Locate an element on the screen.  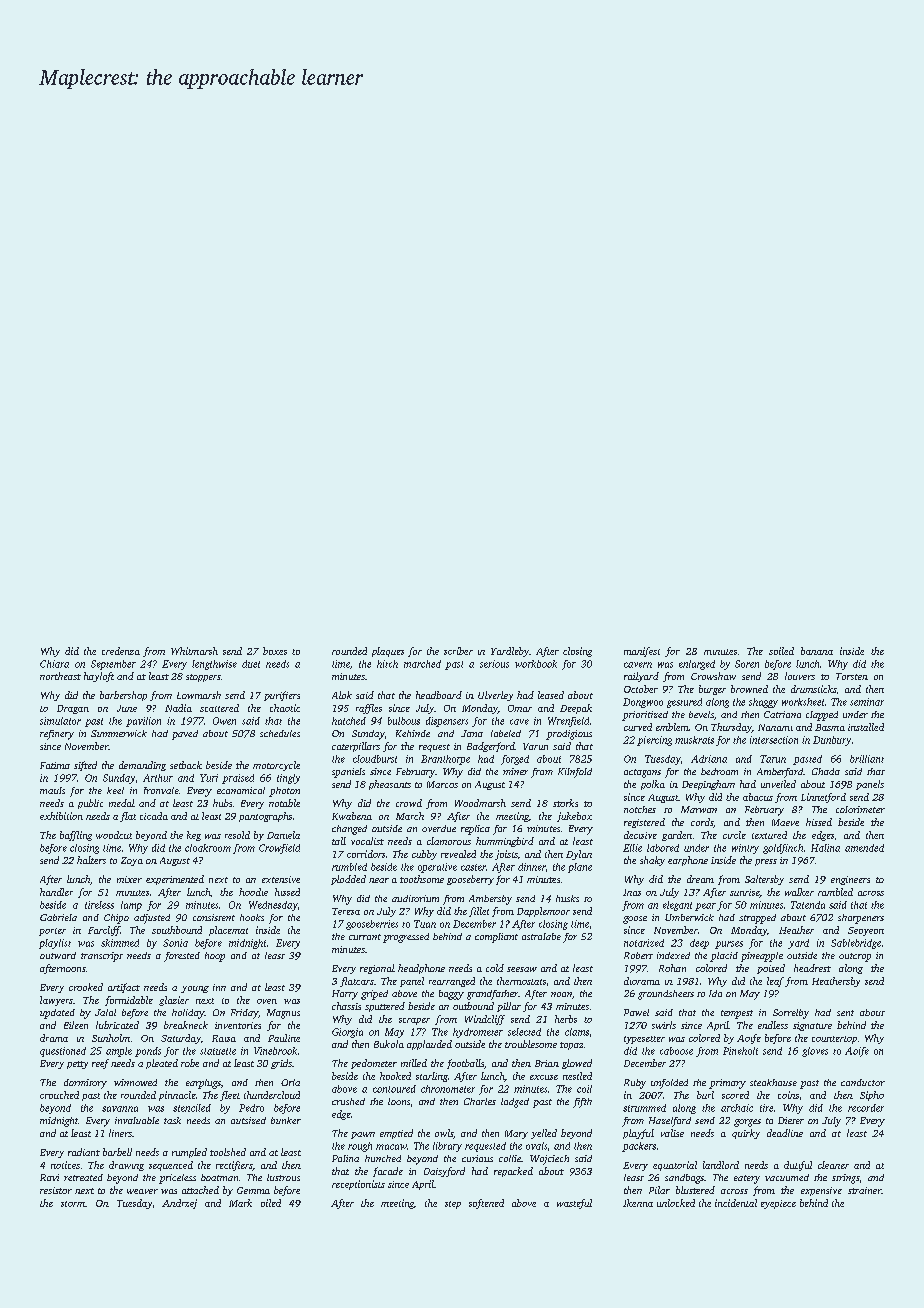
scriber is located at coordinates (458, 651).
